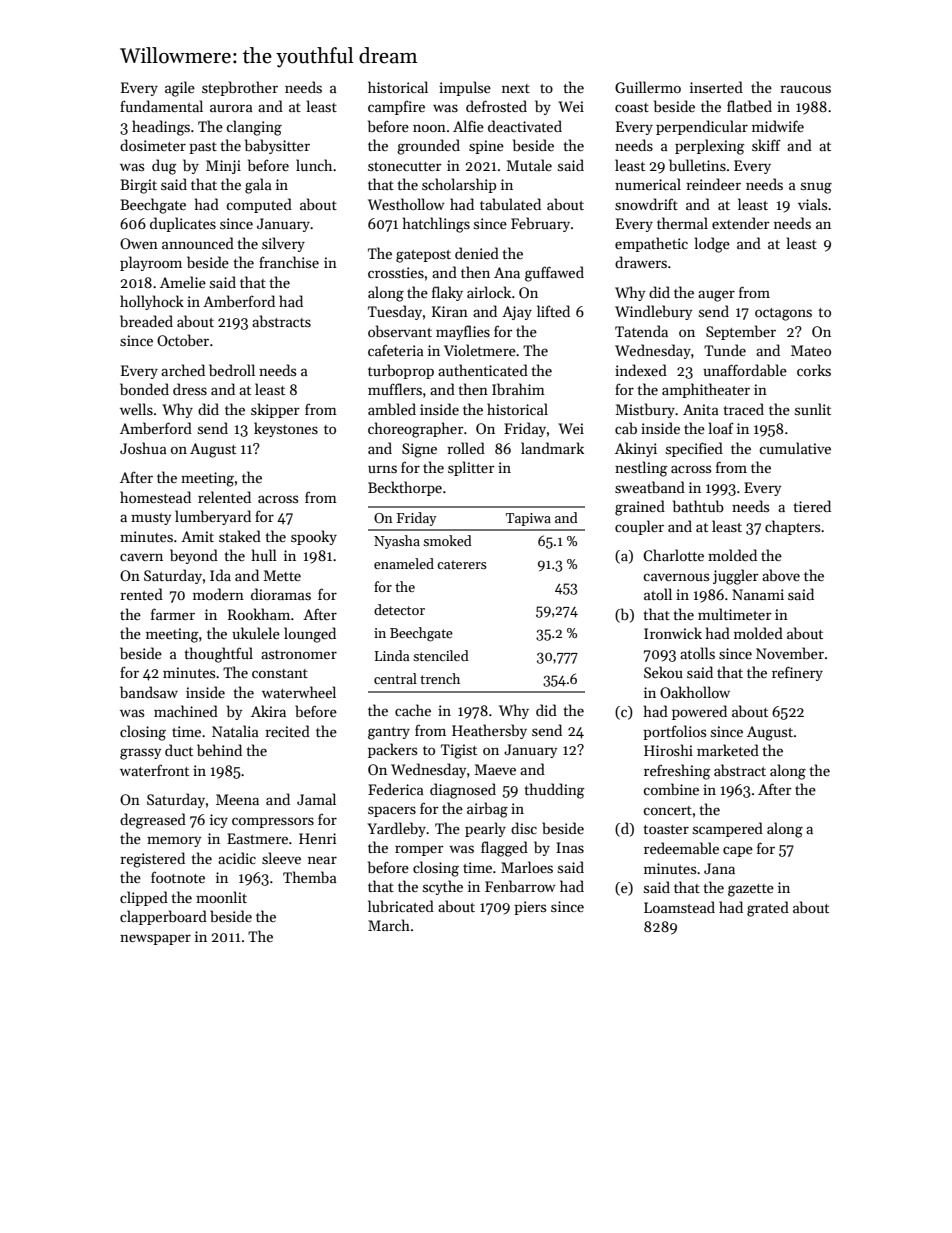  What do you see at coordinates (805, 89) in the page?
I see `raucous` at bounding box center [805, 89].
